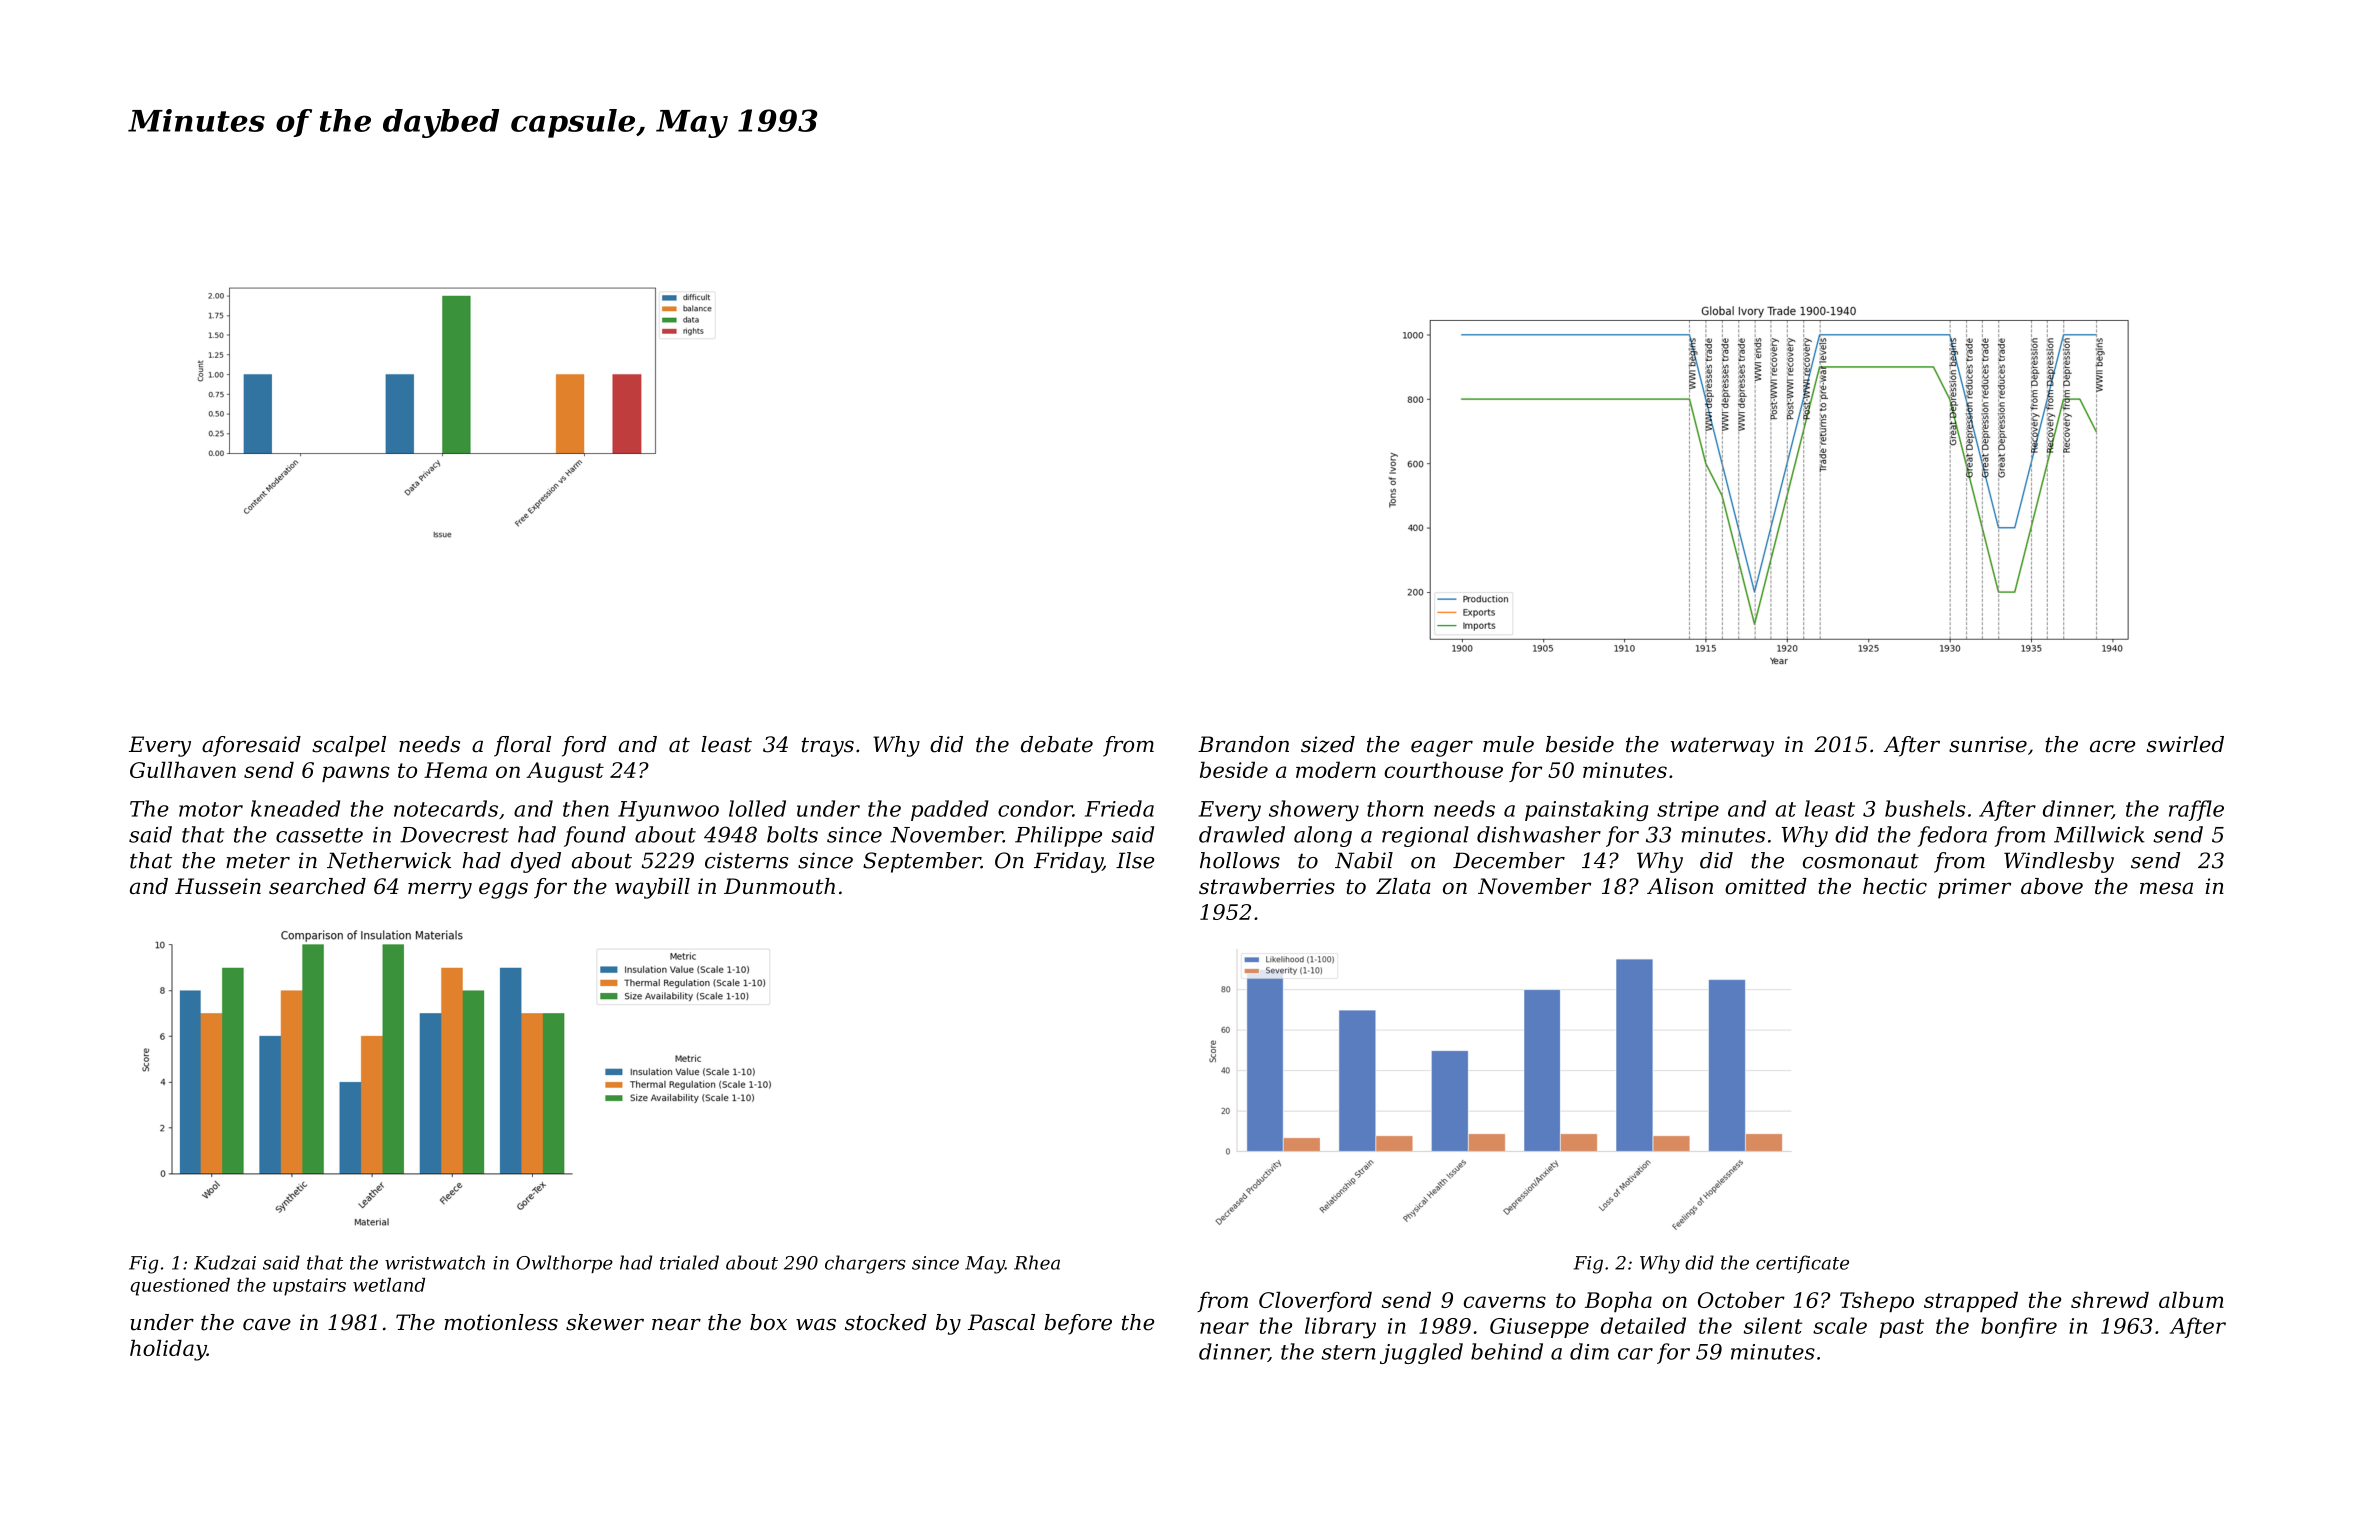  What do you see at coordinates (1680, 886) in the screenshot?
I see `Alison` at bounding box center [1680, 886].
